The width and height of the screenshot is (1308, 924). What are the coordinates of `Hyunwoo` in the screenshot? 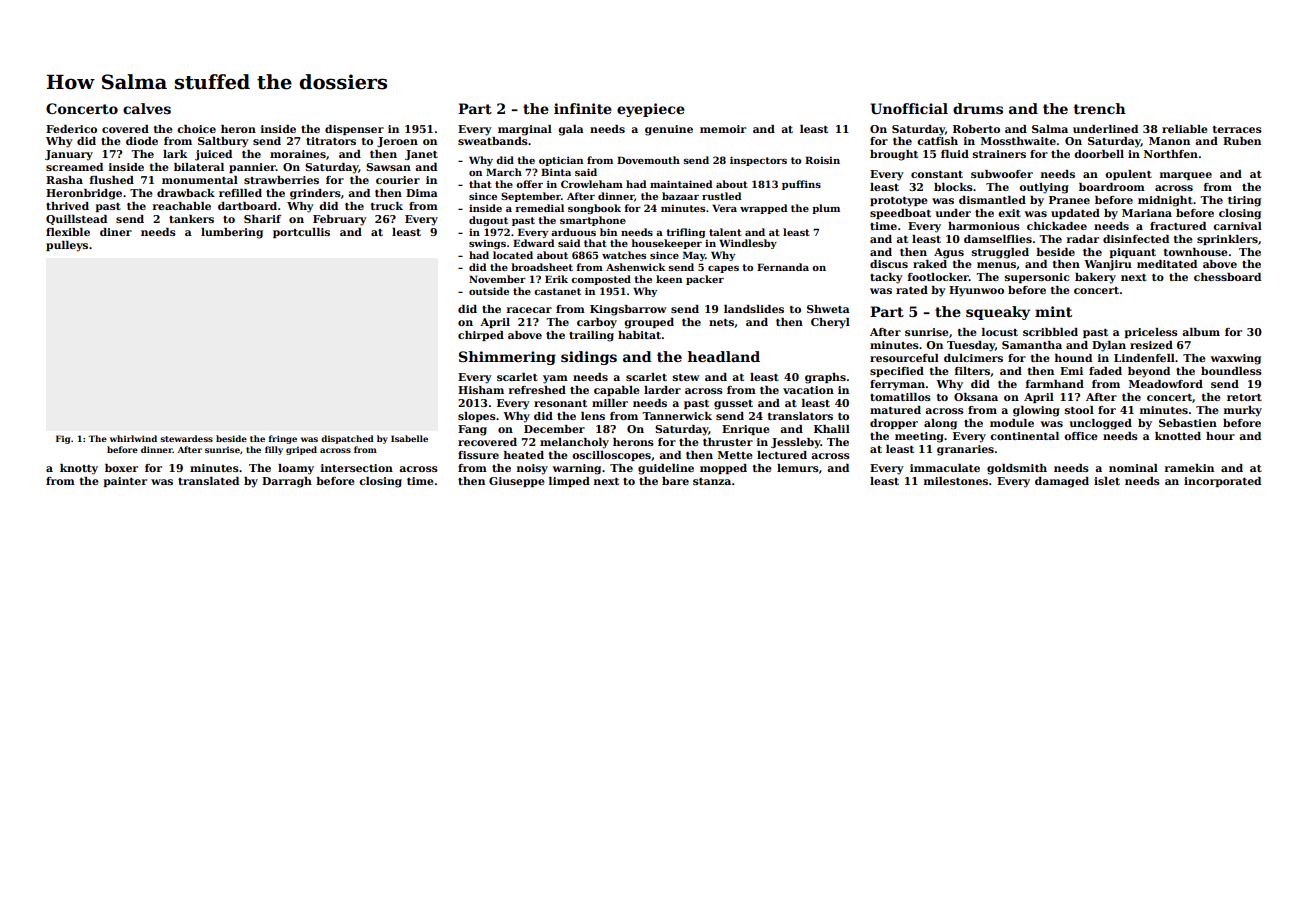 It's located at (976, 291).
